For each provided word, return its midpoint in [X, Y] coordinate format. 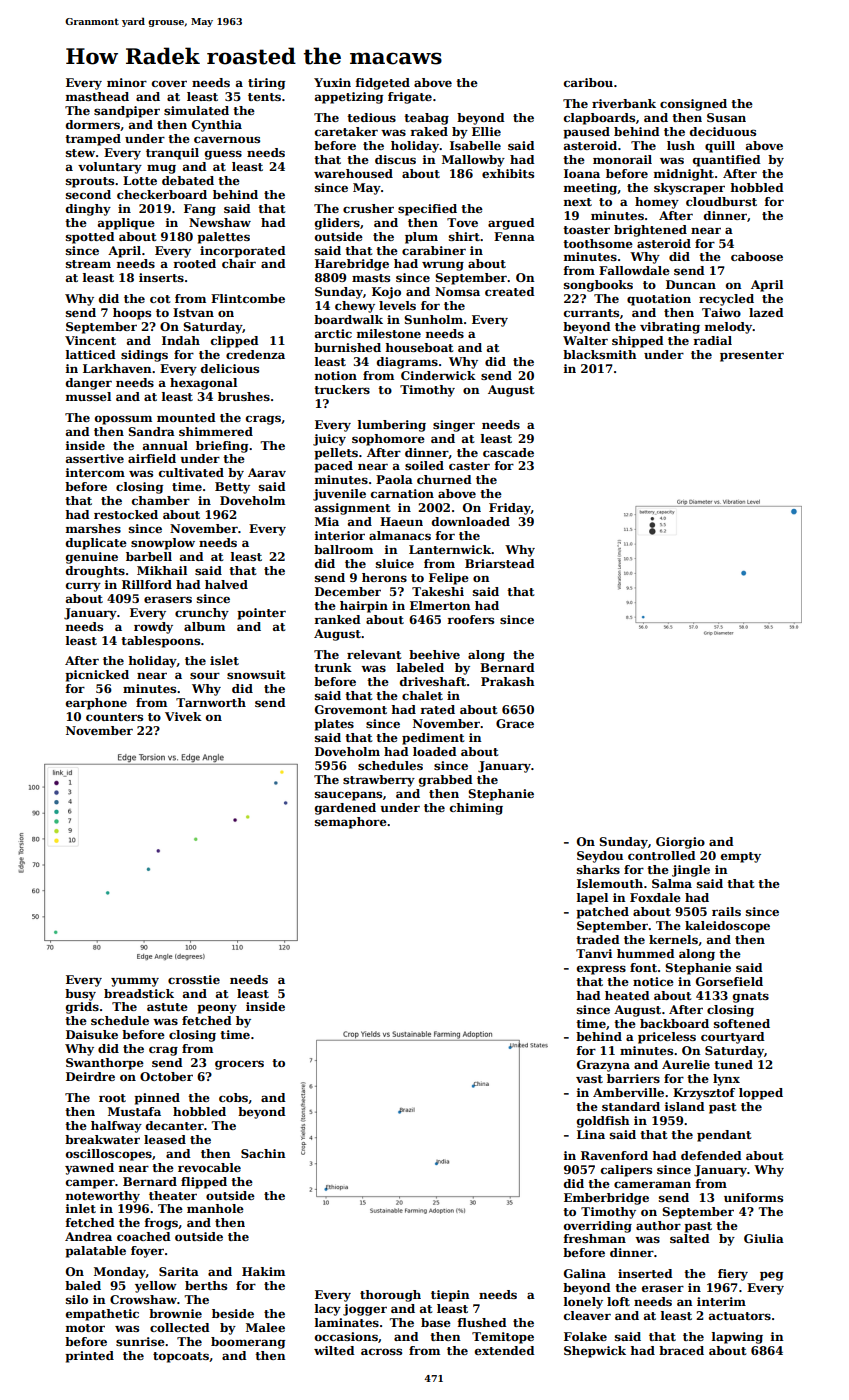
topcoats [181, 1357]
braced [681, 1350]
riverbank [624, 103]
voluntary [110, 168]
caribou [588, 82]
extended [505, 1350]
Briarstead [500, 563]
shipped [638, 342]
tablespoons [160, 642]
